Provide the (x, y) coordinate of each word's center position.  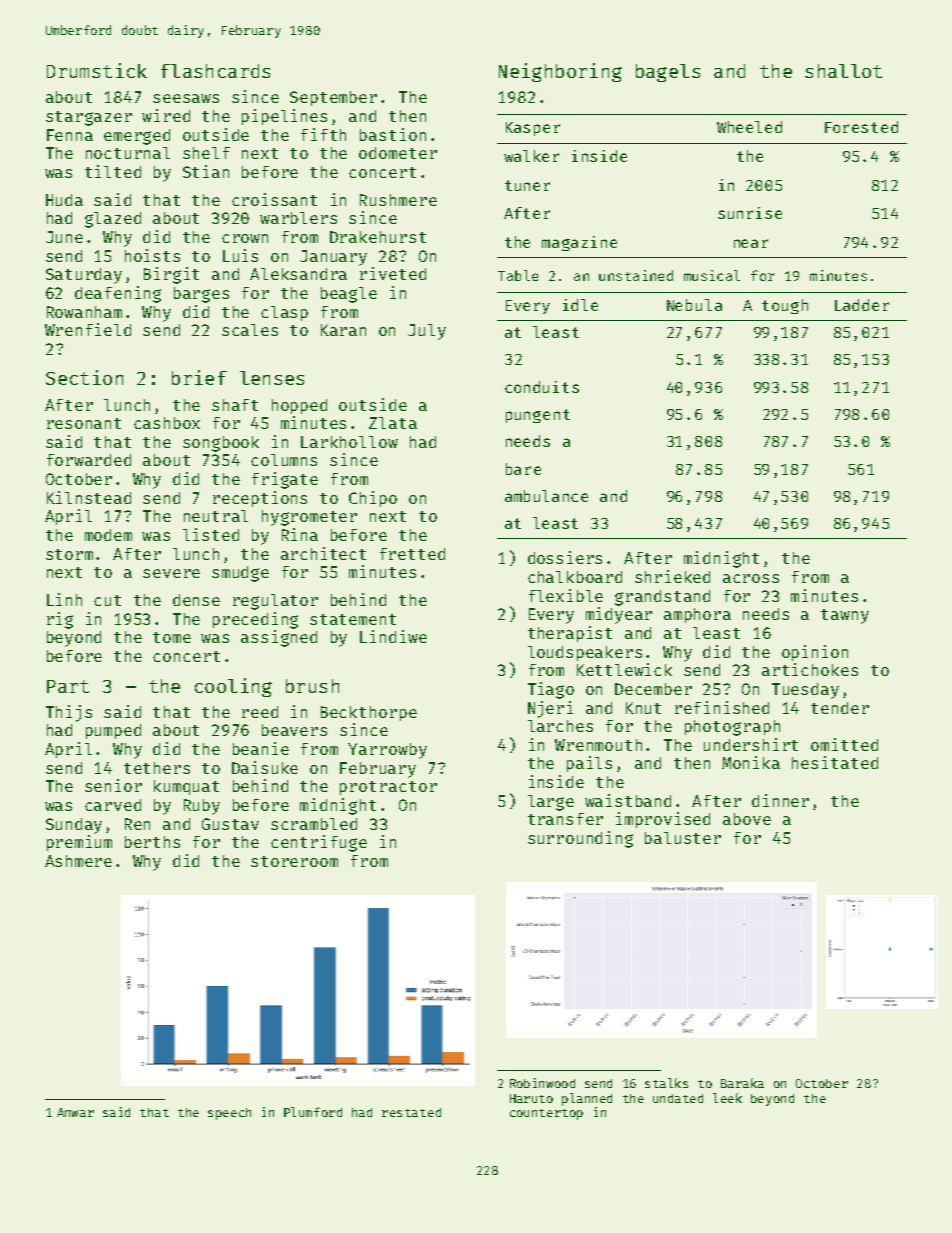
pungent (538, 416)
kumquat (186, 787)
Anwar (75, 1112)
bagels (668, 73)
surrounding (580, 839)
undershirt (751, 744)
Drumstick (97, 70)
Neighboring (560, 72)
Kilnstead (89, 497)
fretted (412, 554)
